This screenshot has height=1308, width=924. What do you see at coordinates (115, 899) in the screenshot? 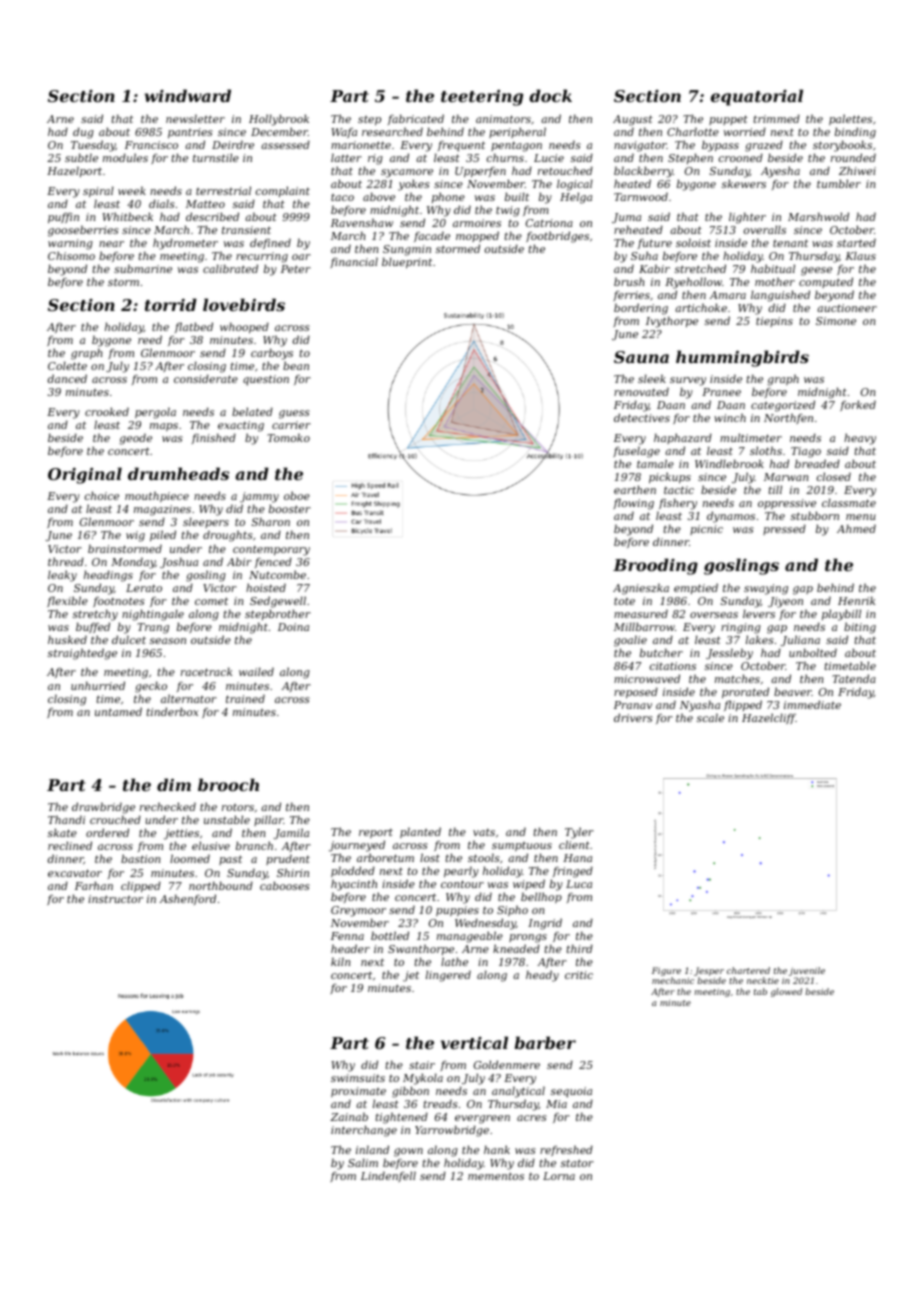
I see `instructor` at bounding box center [115, 899].
